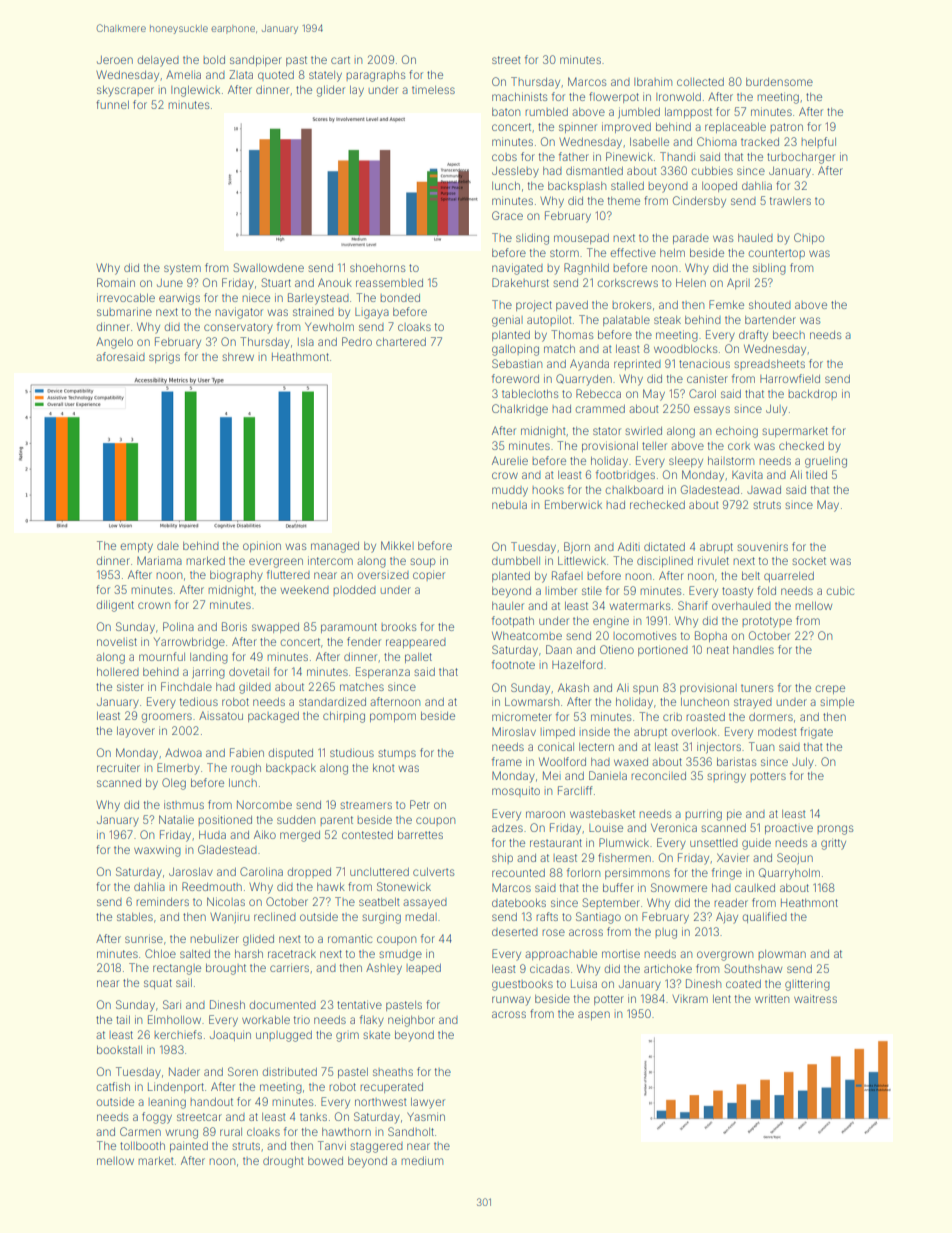 The image size is (952, 1233). I want to click on squat, so click(158, 984).
